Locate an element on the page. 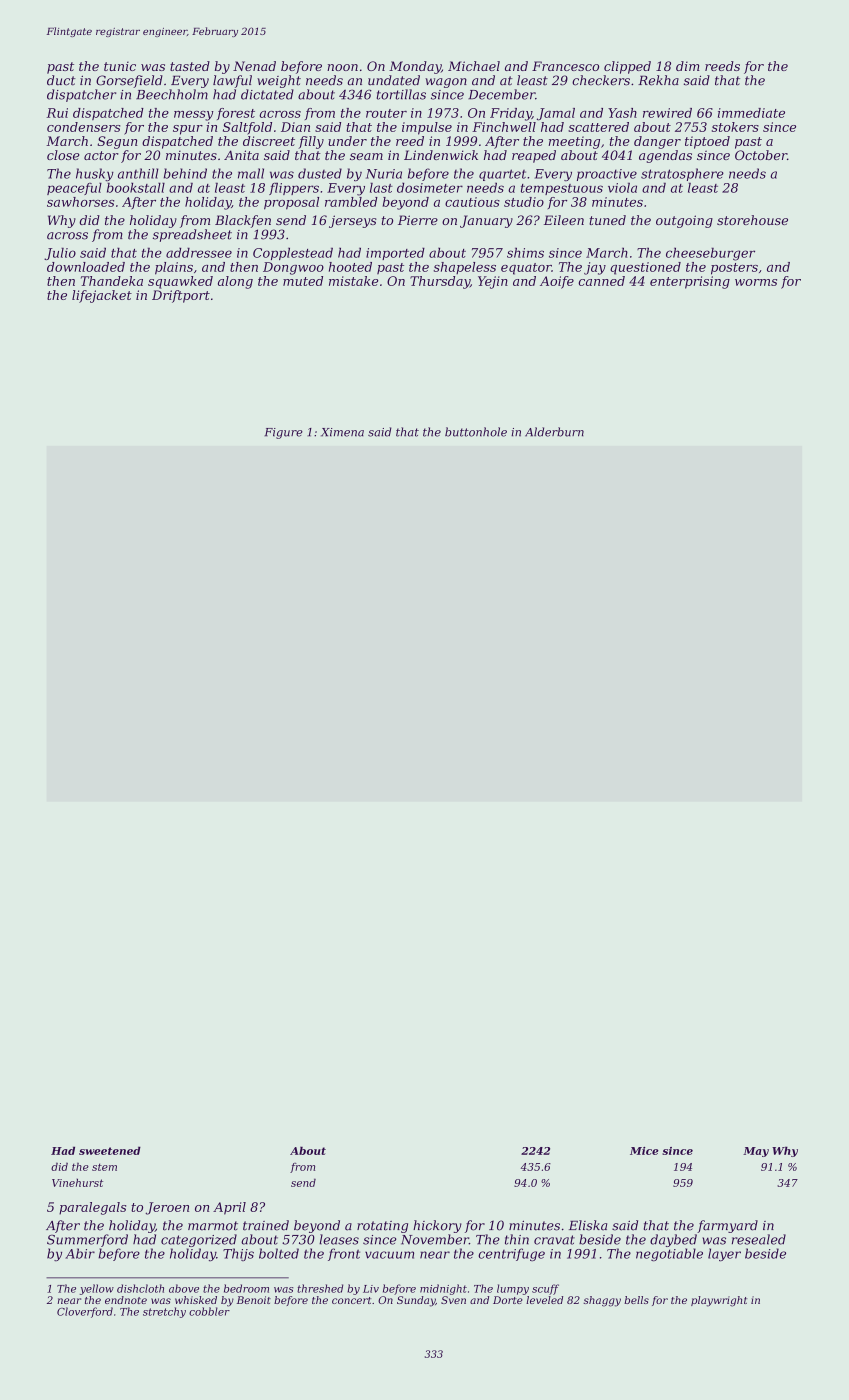 The width and height of the page is (849, 1400). Ximena is located at coordinates (342, 432).
